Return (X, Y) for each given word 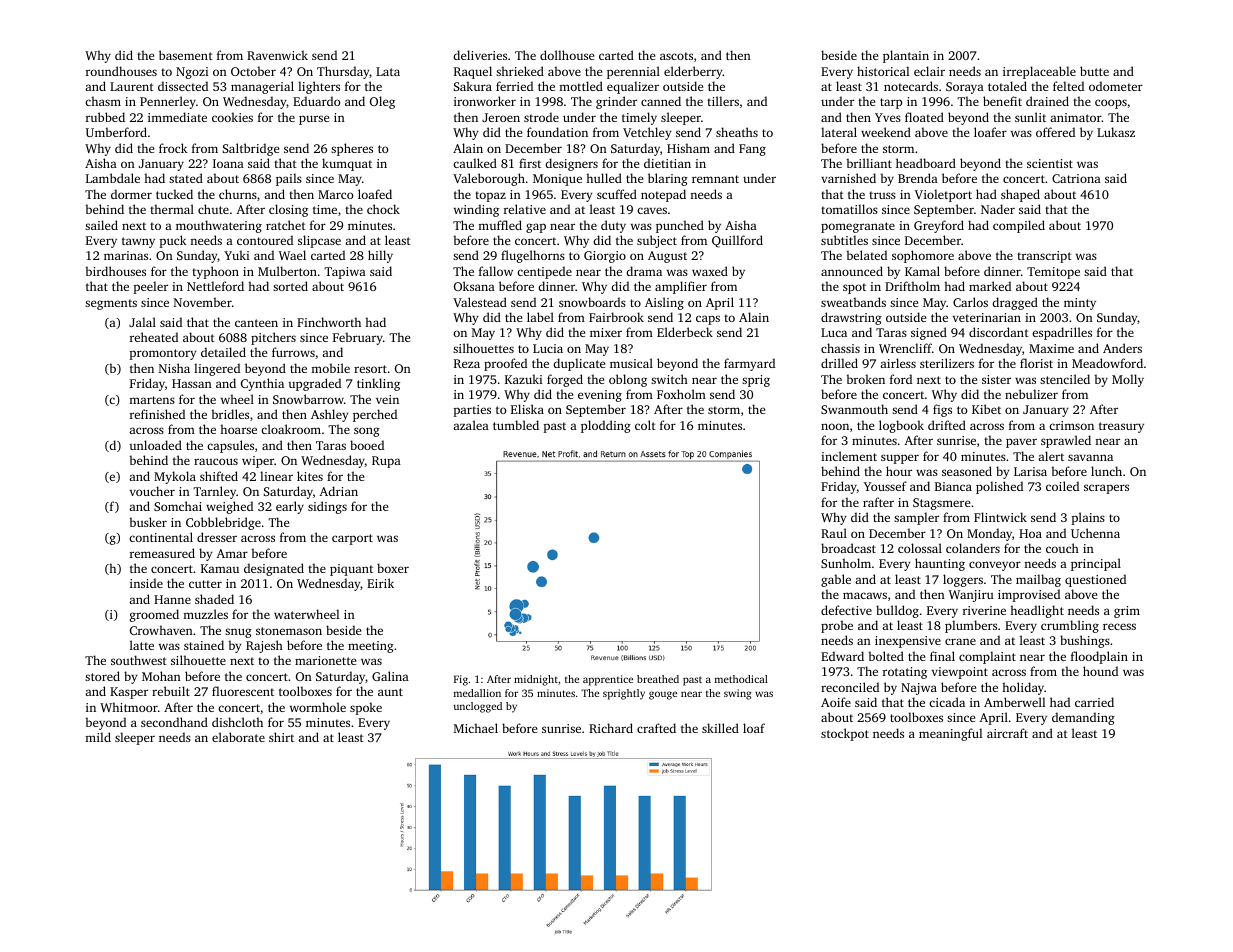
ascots (676, 56)
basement (186, 55)
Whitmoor (129, 707)
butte (1094, 71)
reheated (154, 337)
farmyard (749, 364)
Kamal (922, 271)
